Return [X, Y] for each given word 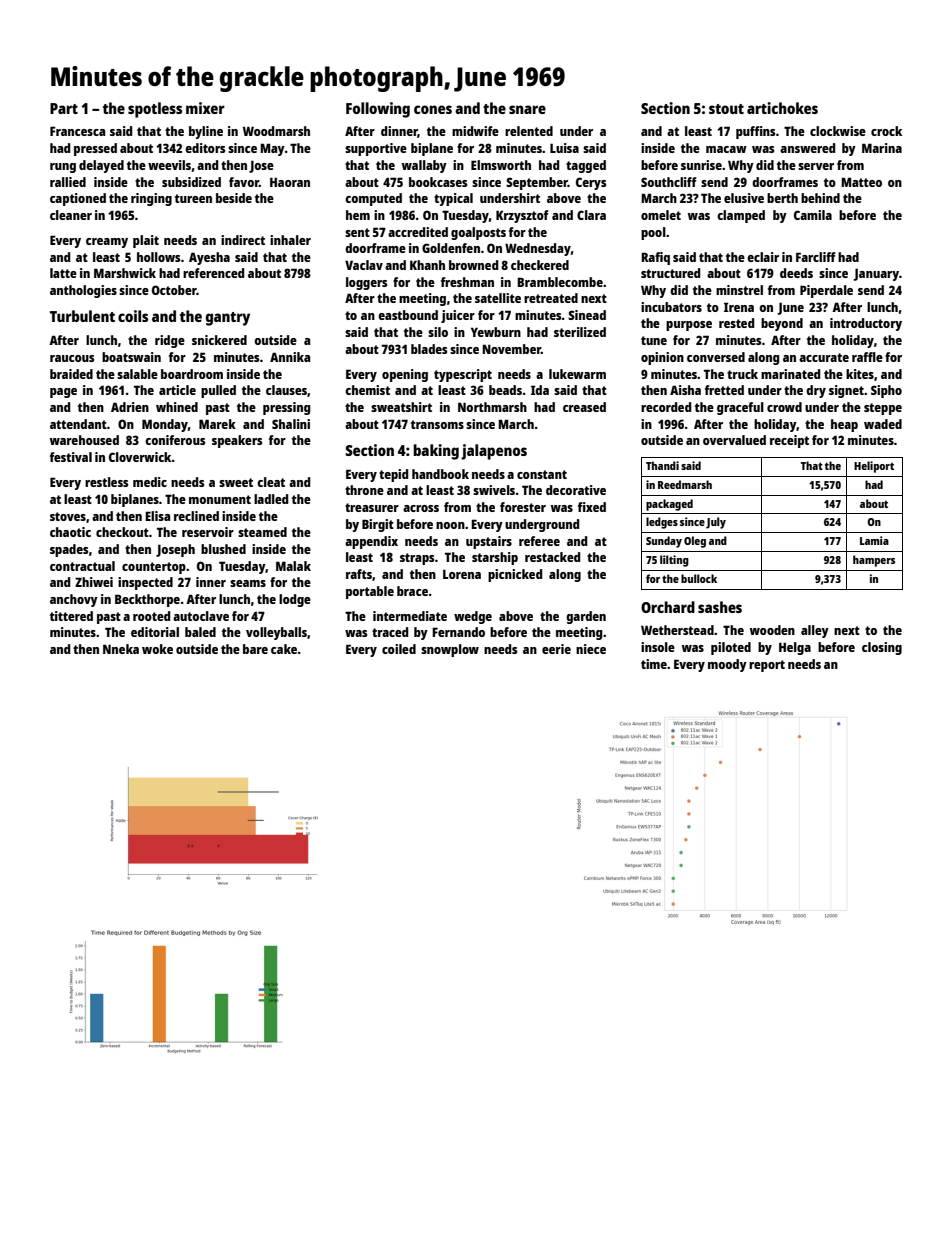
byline [206, 132]
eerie [556, 649]
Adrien [130, 407]
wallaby [424, 166]
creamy [107, 243]
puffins [755, 132]
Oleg [695, 542]
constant [542, 474]
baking [436, 452]
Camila [813, 215]
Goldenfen [451, 248]
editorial [155, 632]
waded [883, 424]
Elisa [157, 516]
